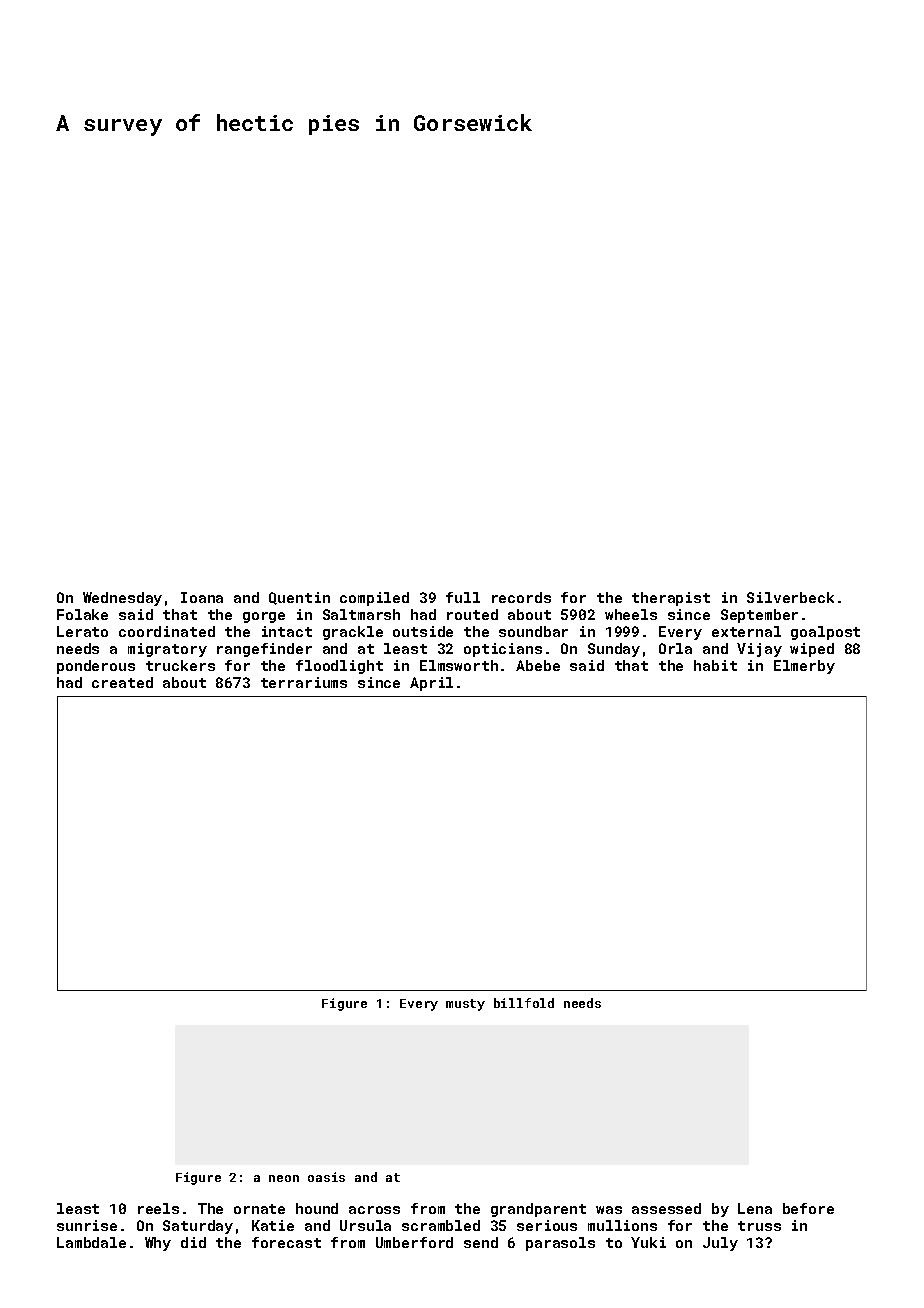  Describe the element at coordinates (538, 1210) in the page. I see `grandparent` at that location.
